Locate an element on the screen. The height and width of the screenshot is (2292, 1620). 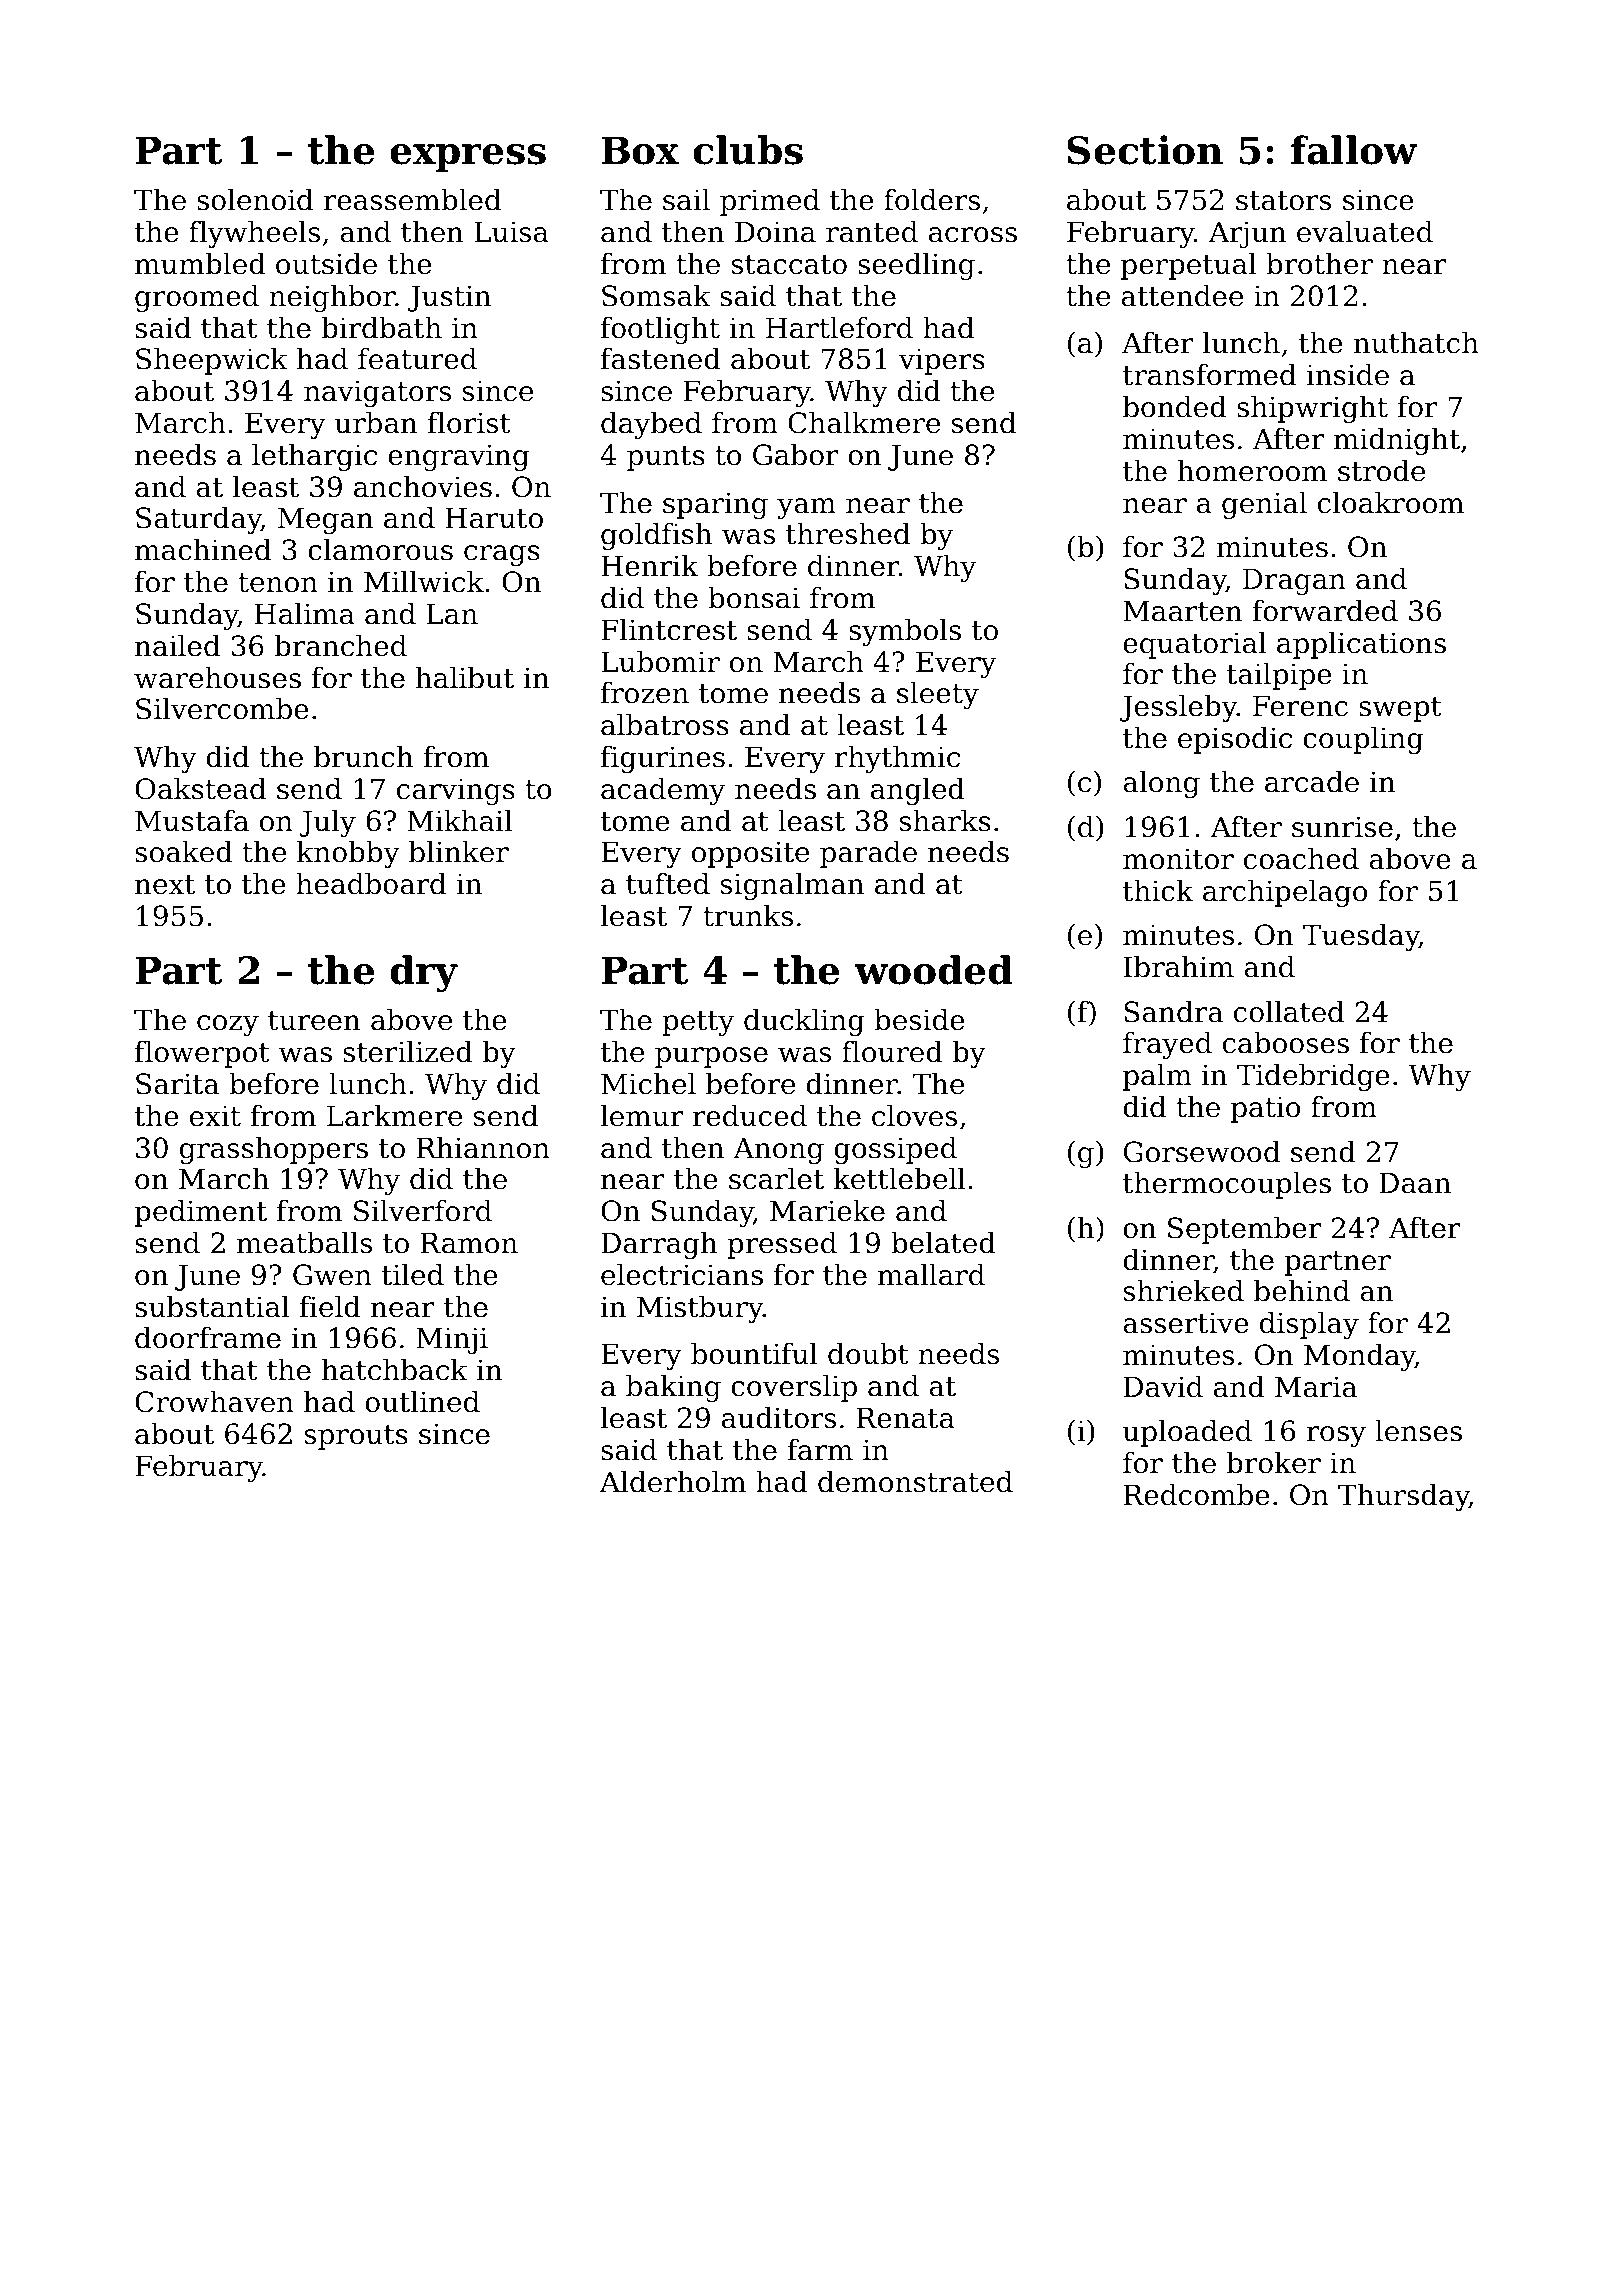
express is located at coordinates (468, 158).
